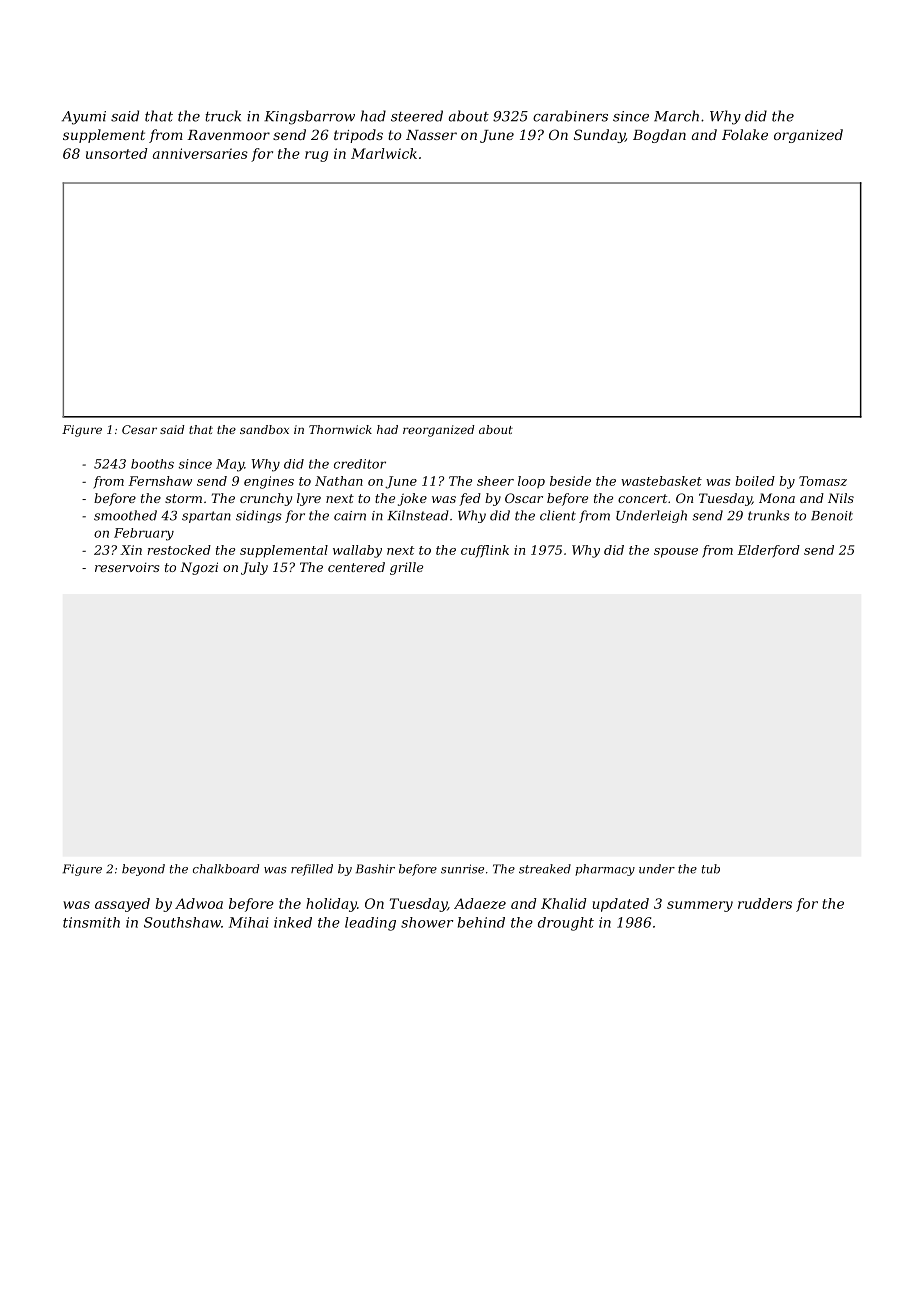 Image resolution: width=924 pixels, height=1308 pixels. I want to click on Marlwick, so click(384, 153).
